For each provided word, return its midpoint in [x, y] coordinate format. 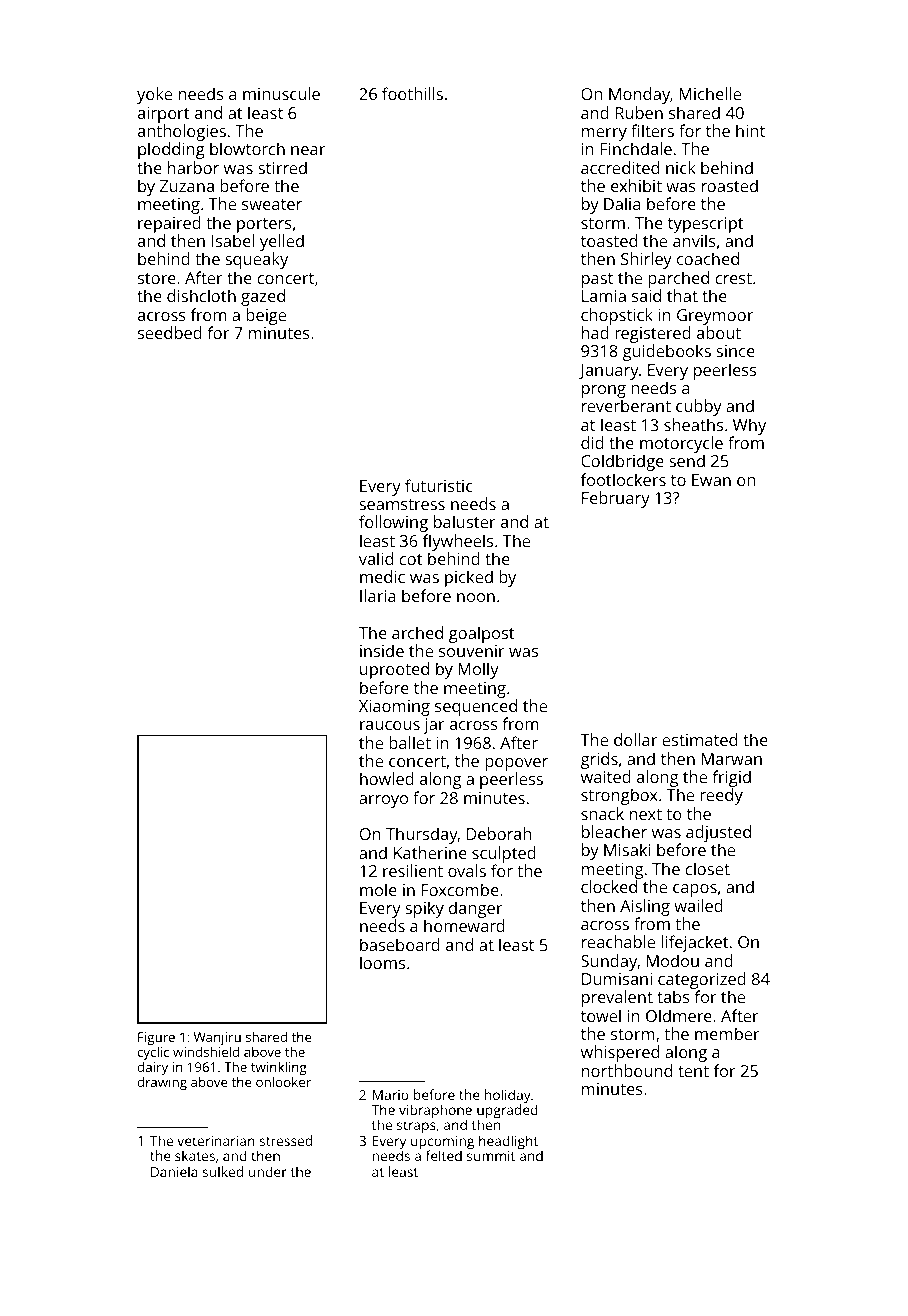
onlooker [283, 1082]
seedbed [170, 332]
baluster [465, 521]
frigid [731, 778]
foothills [412, 93]
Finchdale [636, 148]
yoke [154, 95]
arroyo [383, 801]
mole [378, 889]
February [616, 499]
